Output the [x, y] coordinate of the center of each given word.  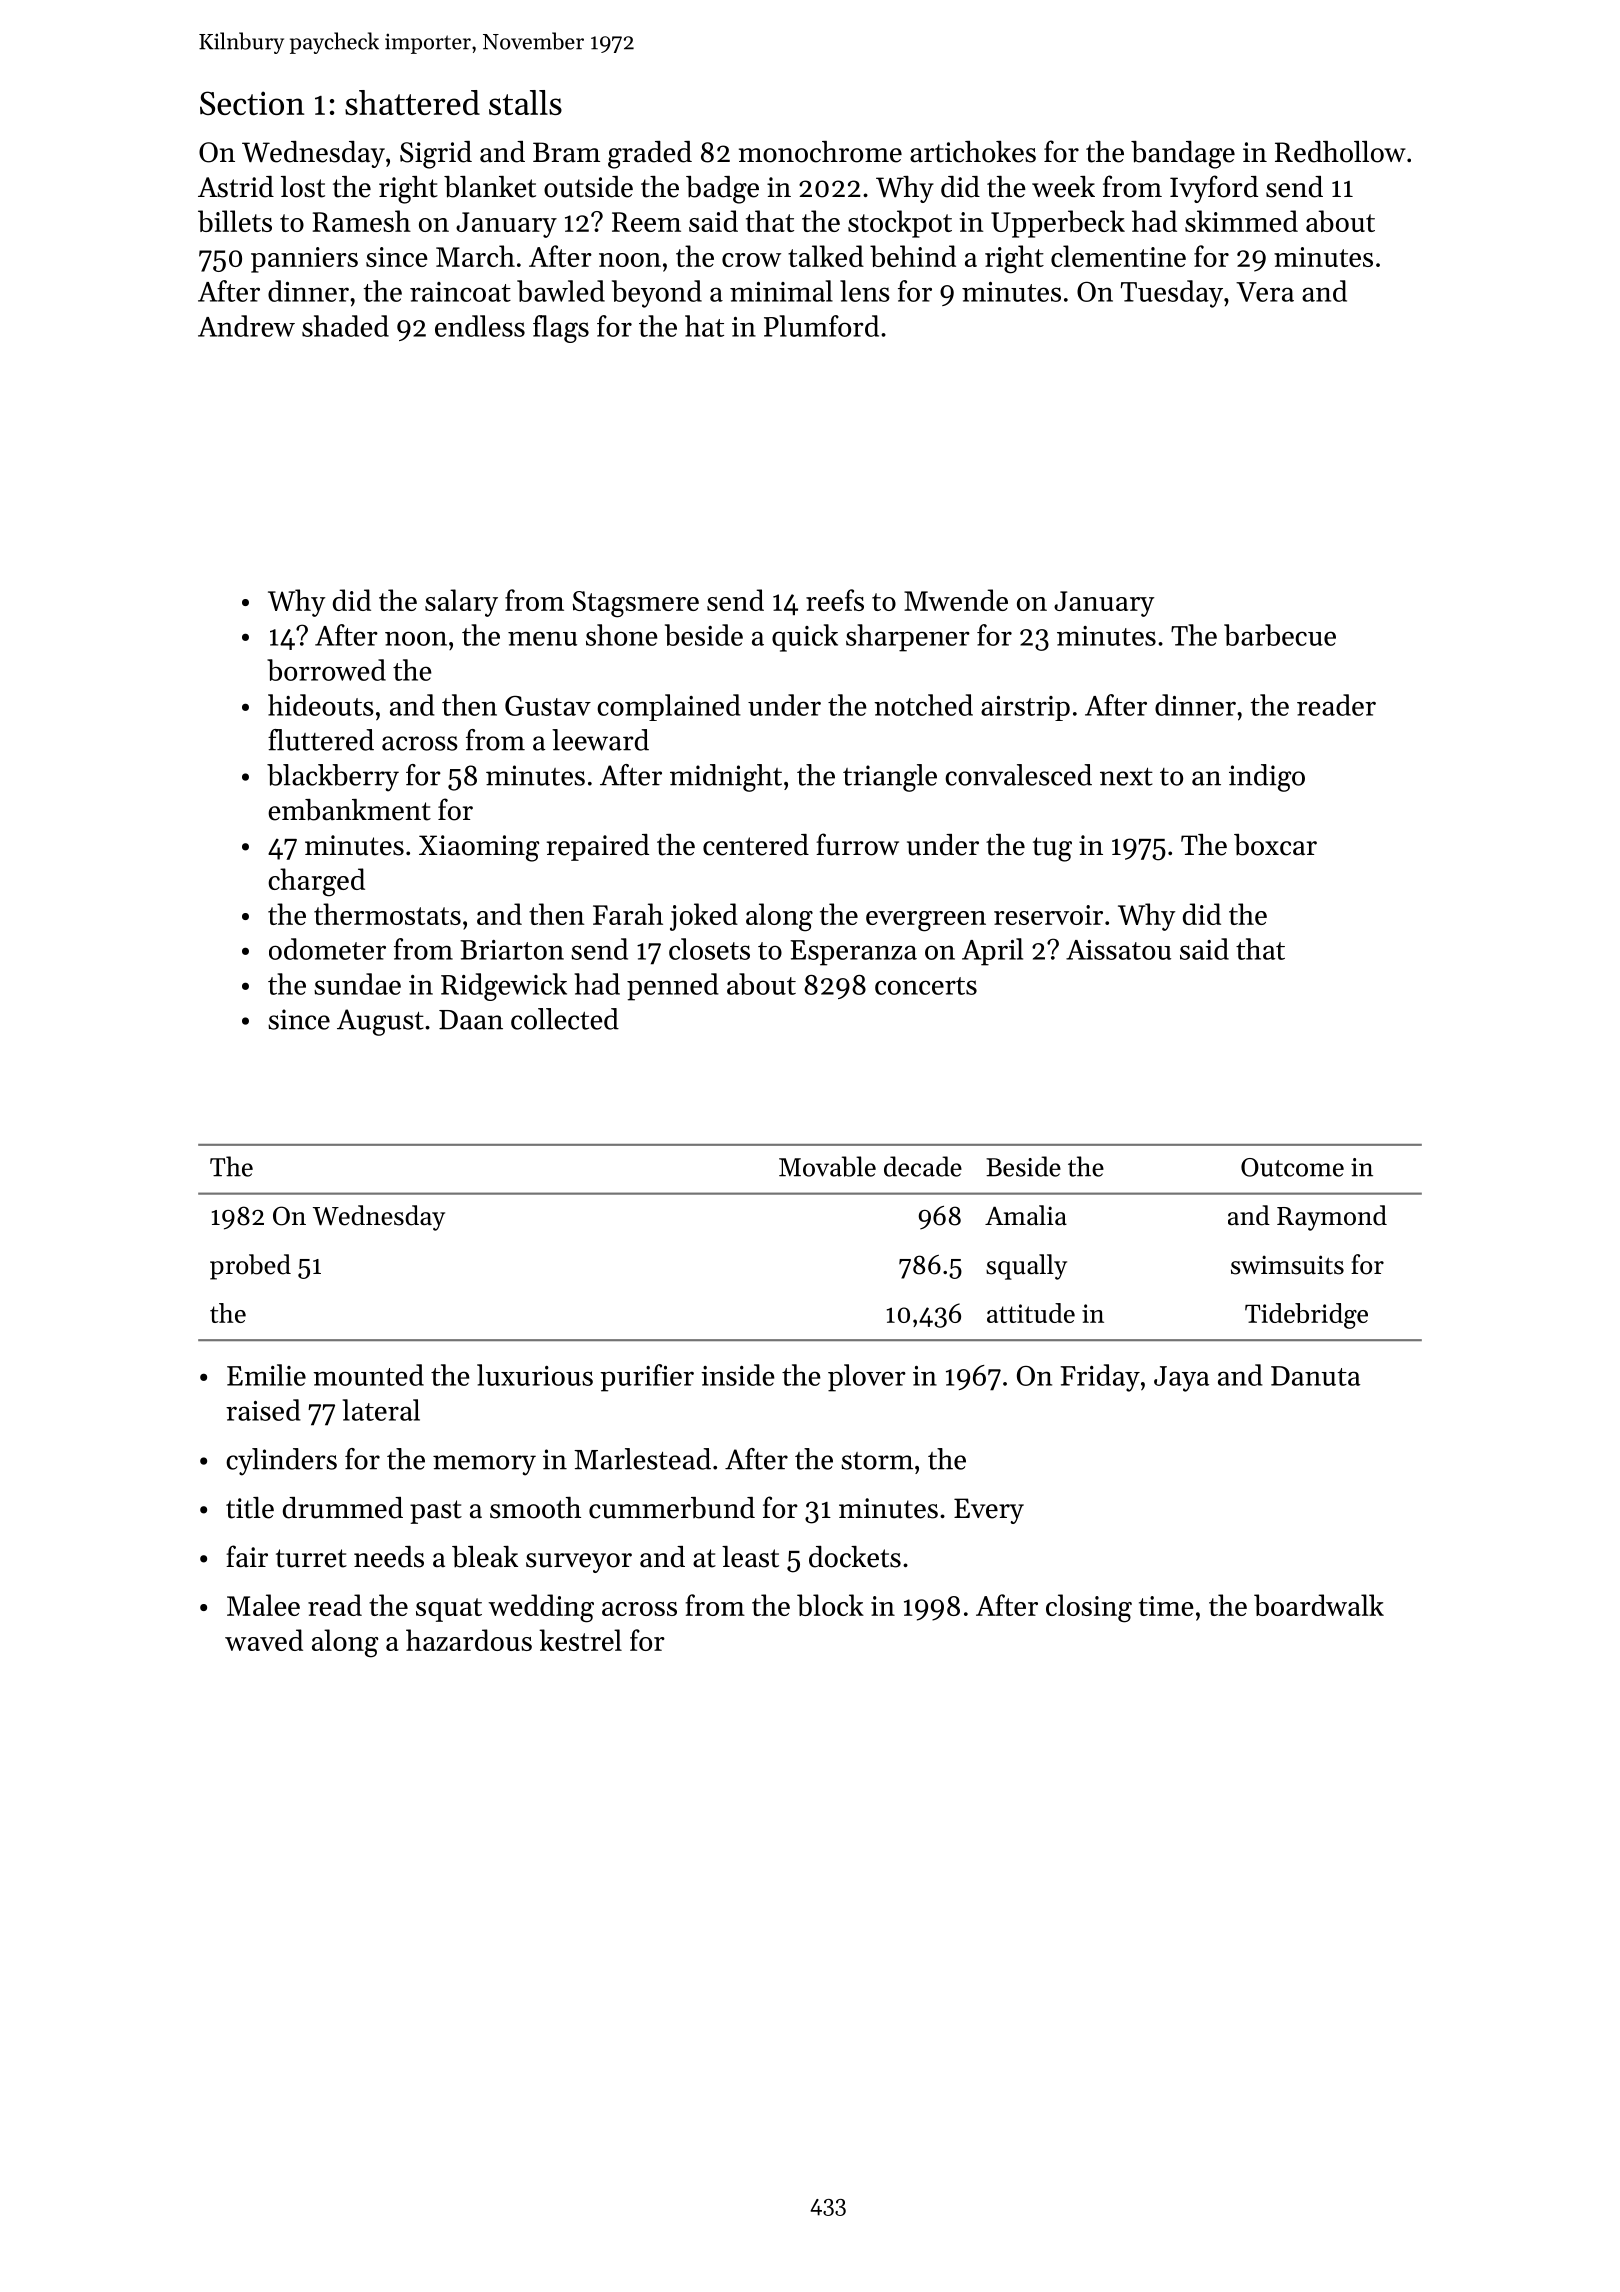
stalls [525, 102]
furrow [857, 844]
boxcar [1275, 845]
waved [264, 1640]
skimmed [1241, 221]
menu [542, 638]
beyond [657, 294]
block [830, 1605]
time [1166, 1606]
